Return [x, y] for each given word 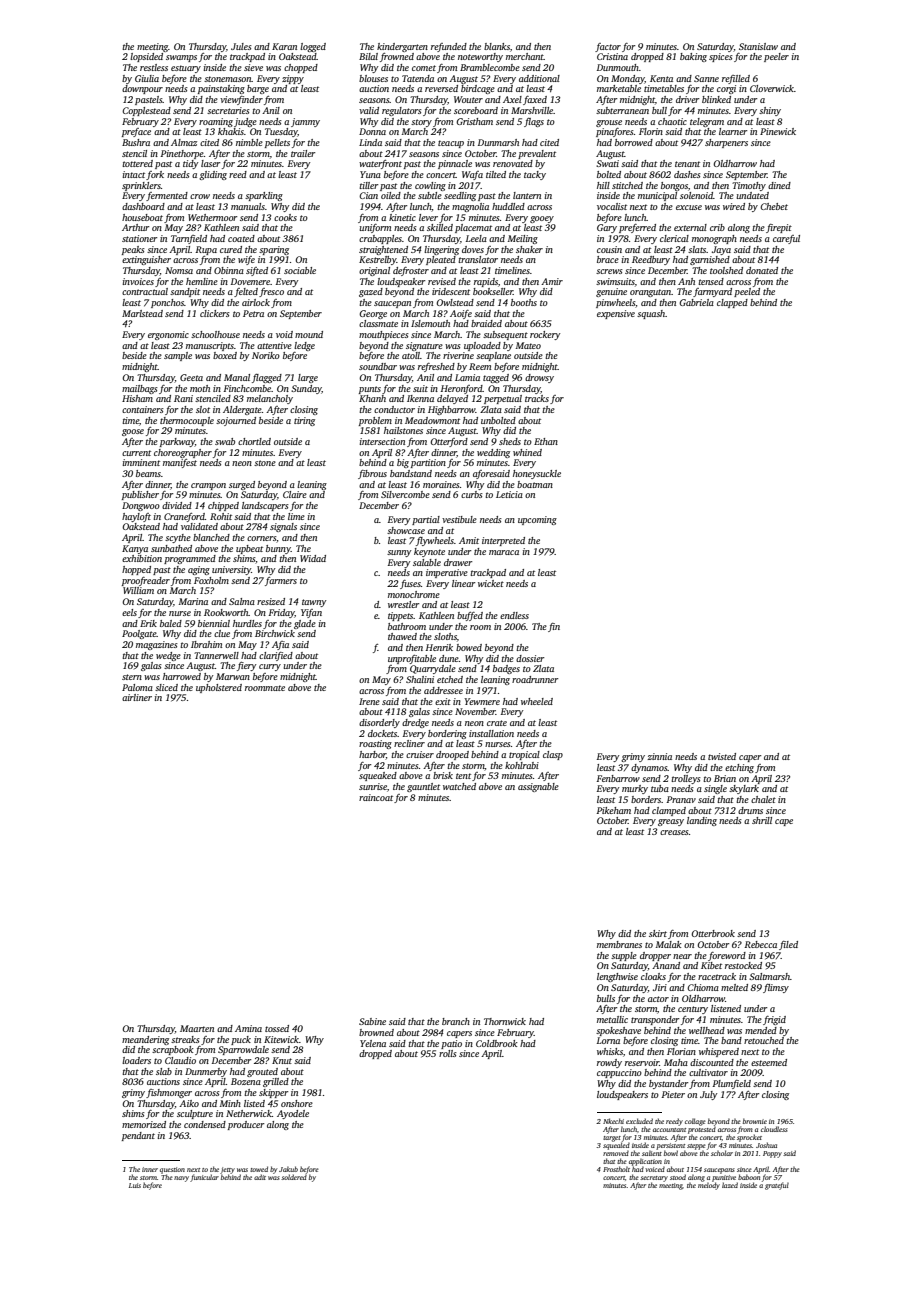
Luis [135, 1185]
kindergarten [402, 47]
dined [779, 185]
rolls [448, 1053]
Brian [725, 778]
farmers [281, 581]
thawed [402, 636]
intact [133, 174]
